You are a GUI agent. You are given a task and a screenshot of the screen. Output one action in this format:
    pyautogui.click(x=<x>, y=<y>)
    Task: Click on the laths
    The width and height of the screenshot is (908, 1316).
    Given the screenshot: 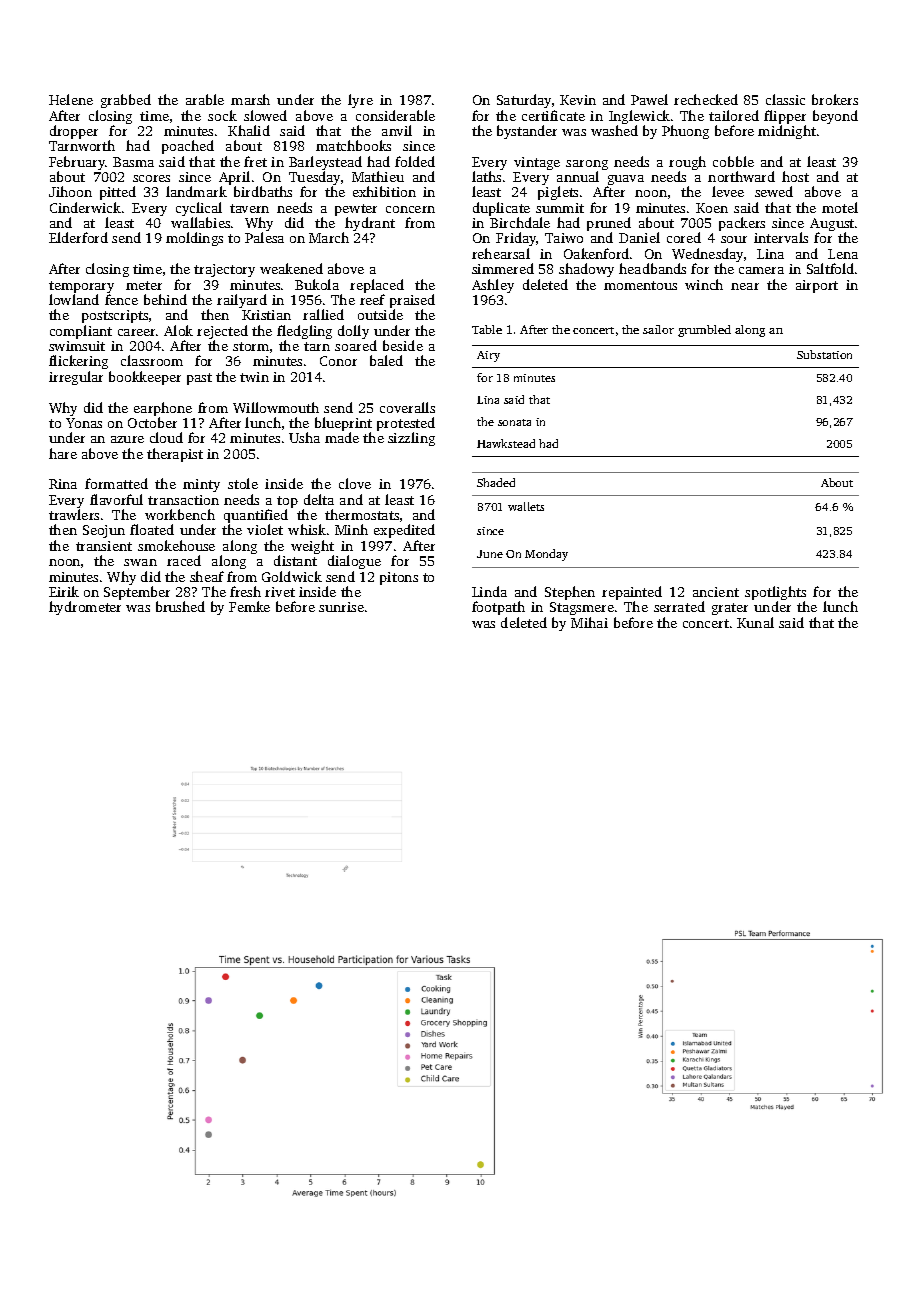 What is the action you would take?
    pyautogui.click(x=486, y=176)
